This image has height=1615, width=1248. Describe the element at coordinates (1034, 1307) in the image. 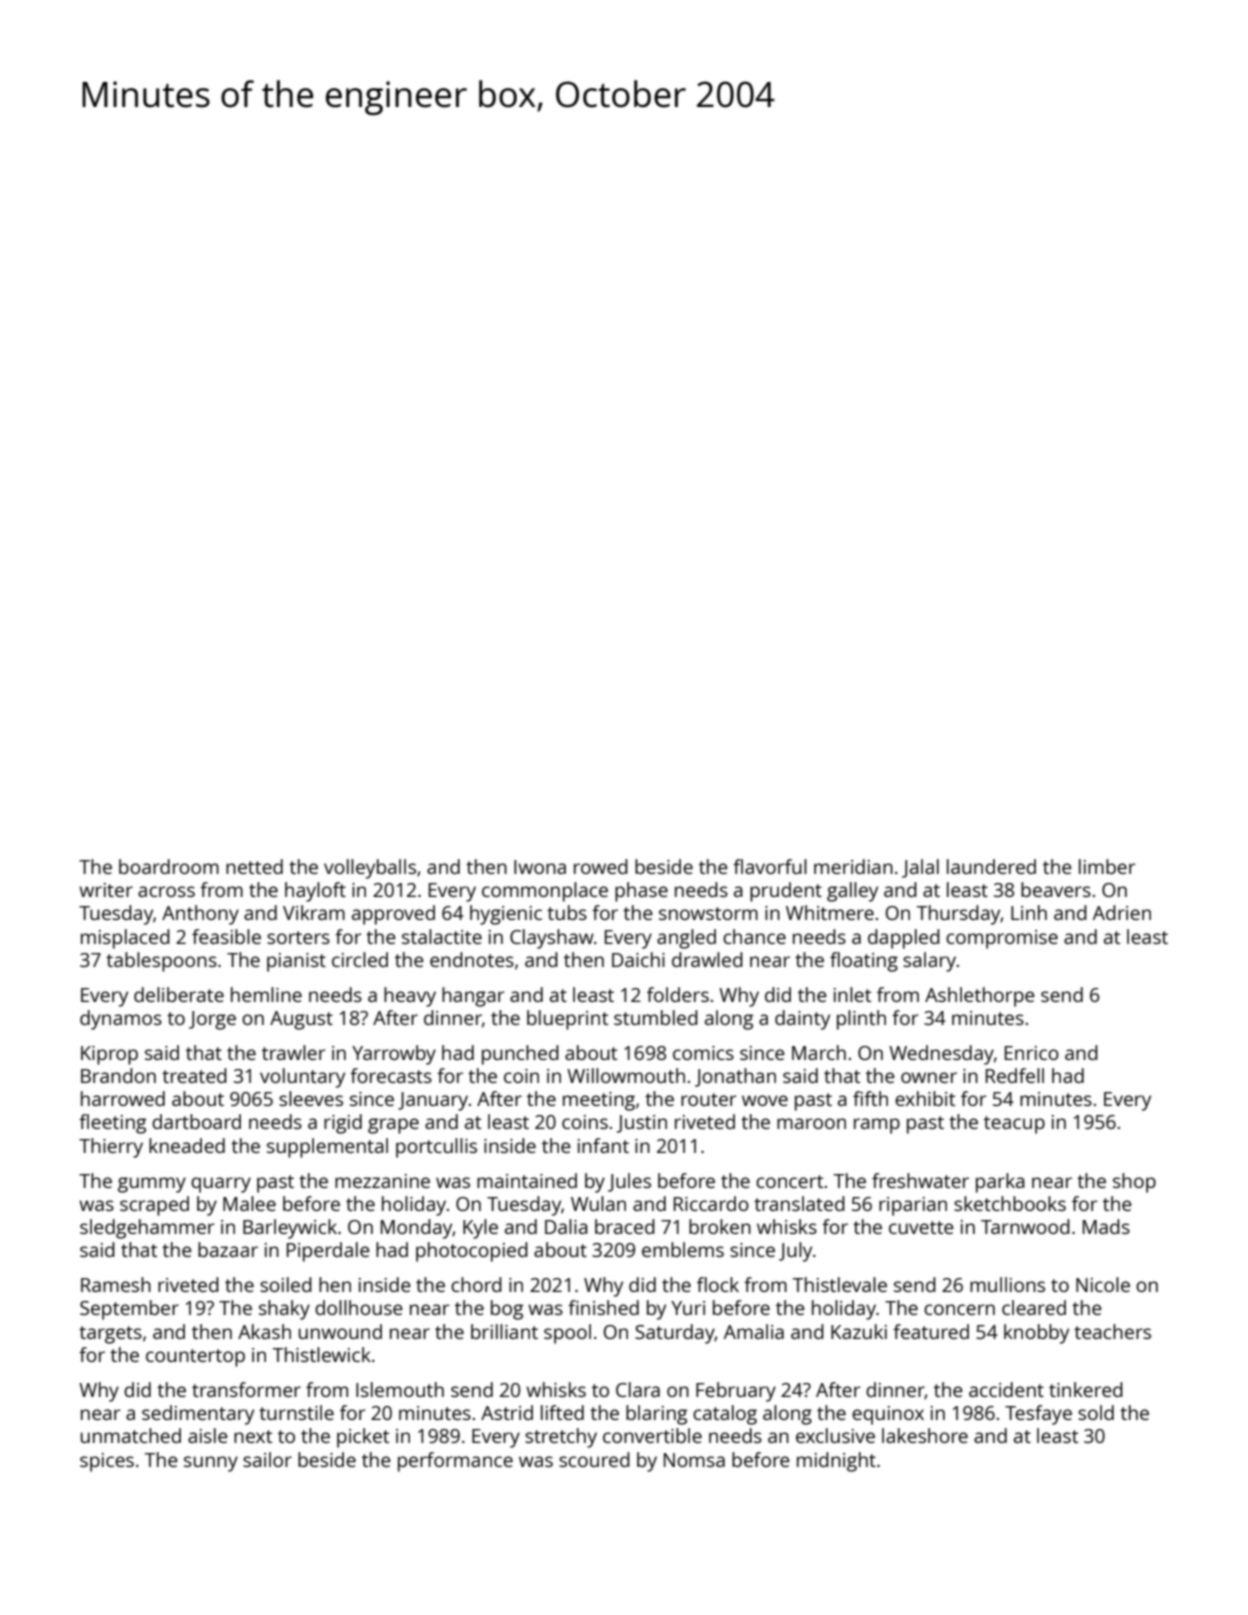

I see `cleared` at that location.
